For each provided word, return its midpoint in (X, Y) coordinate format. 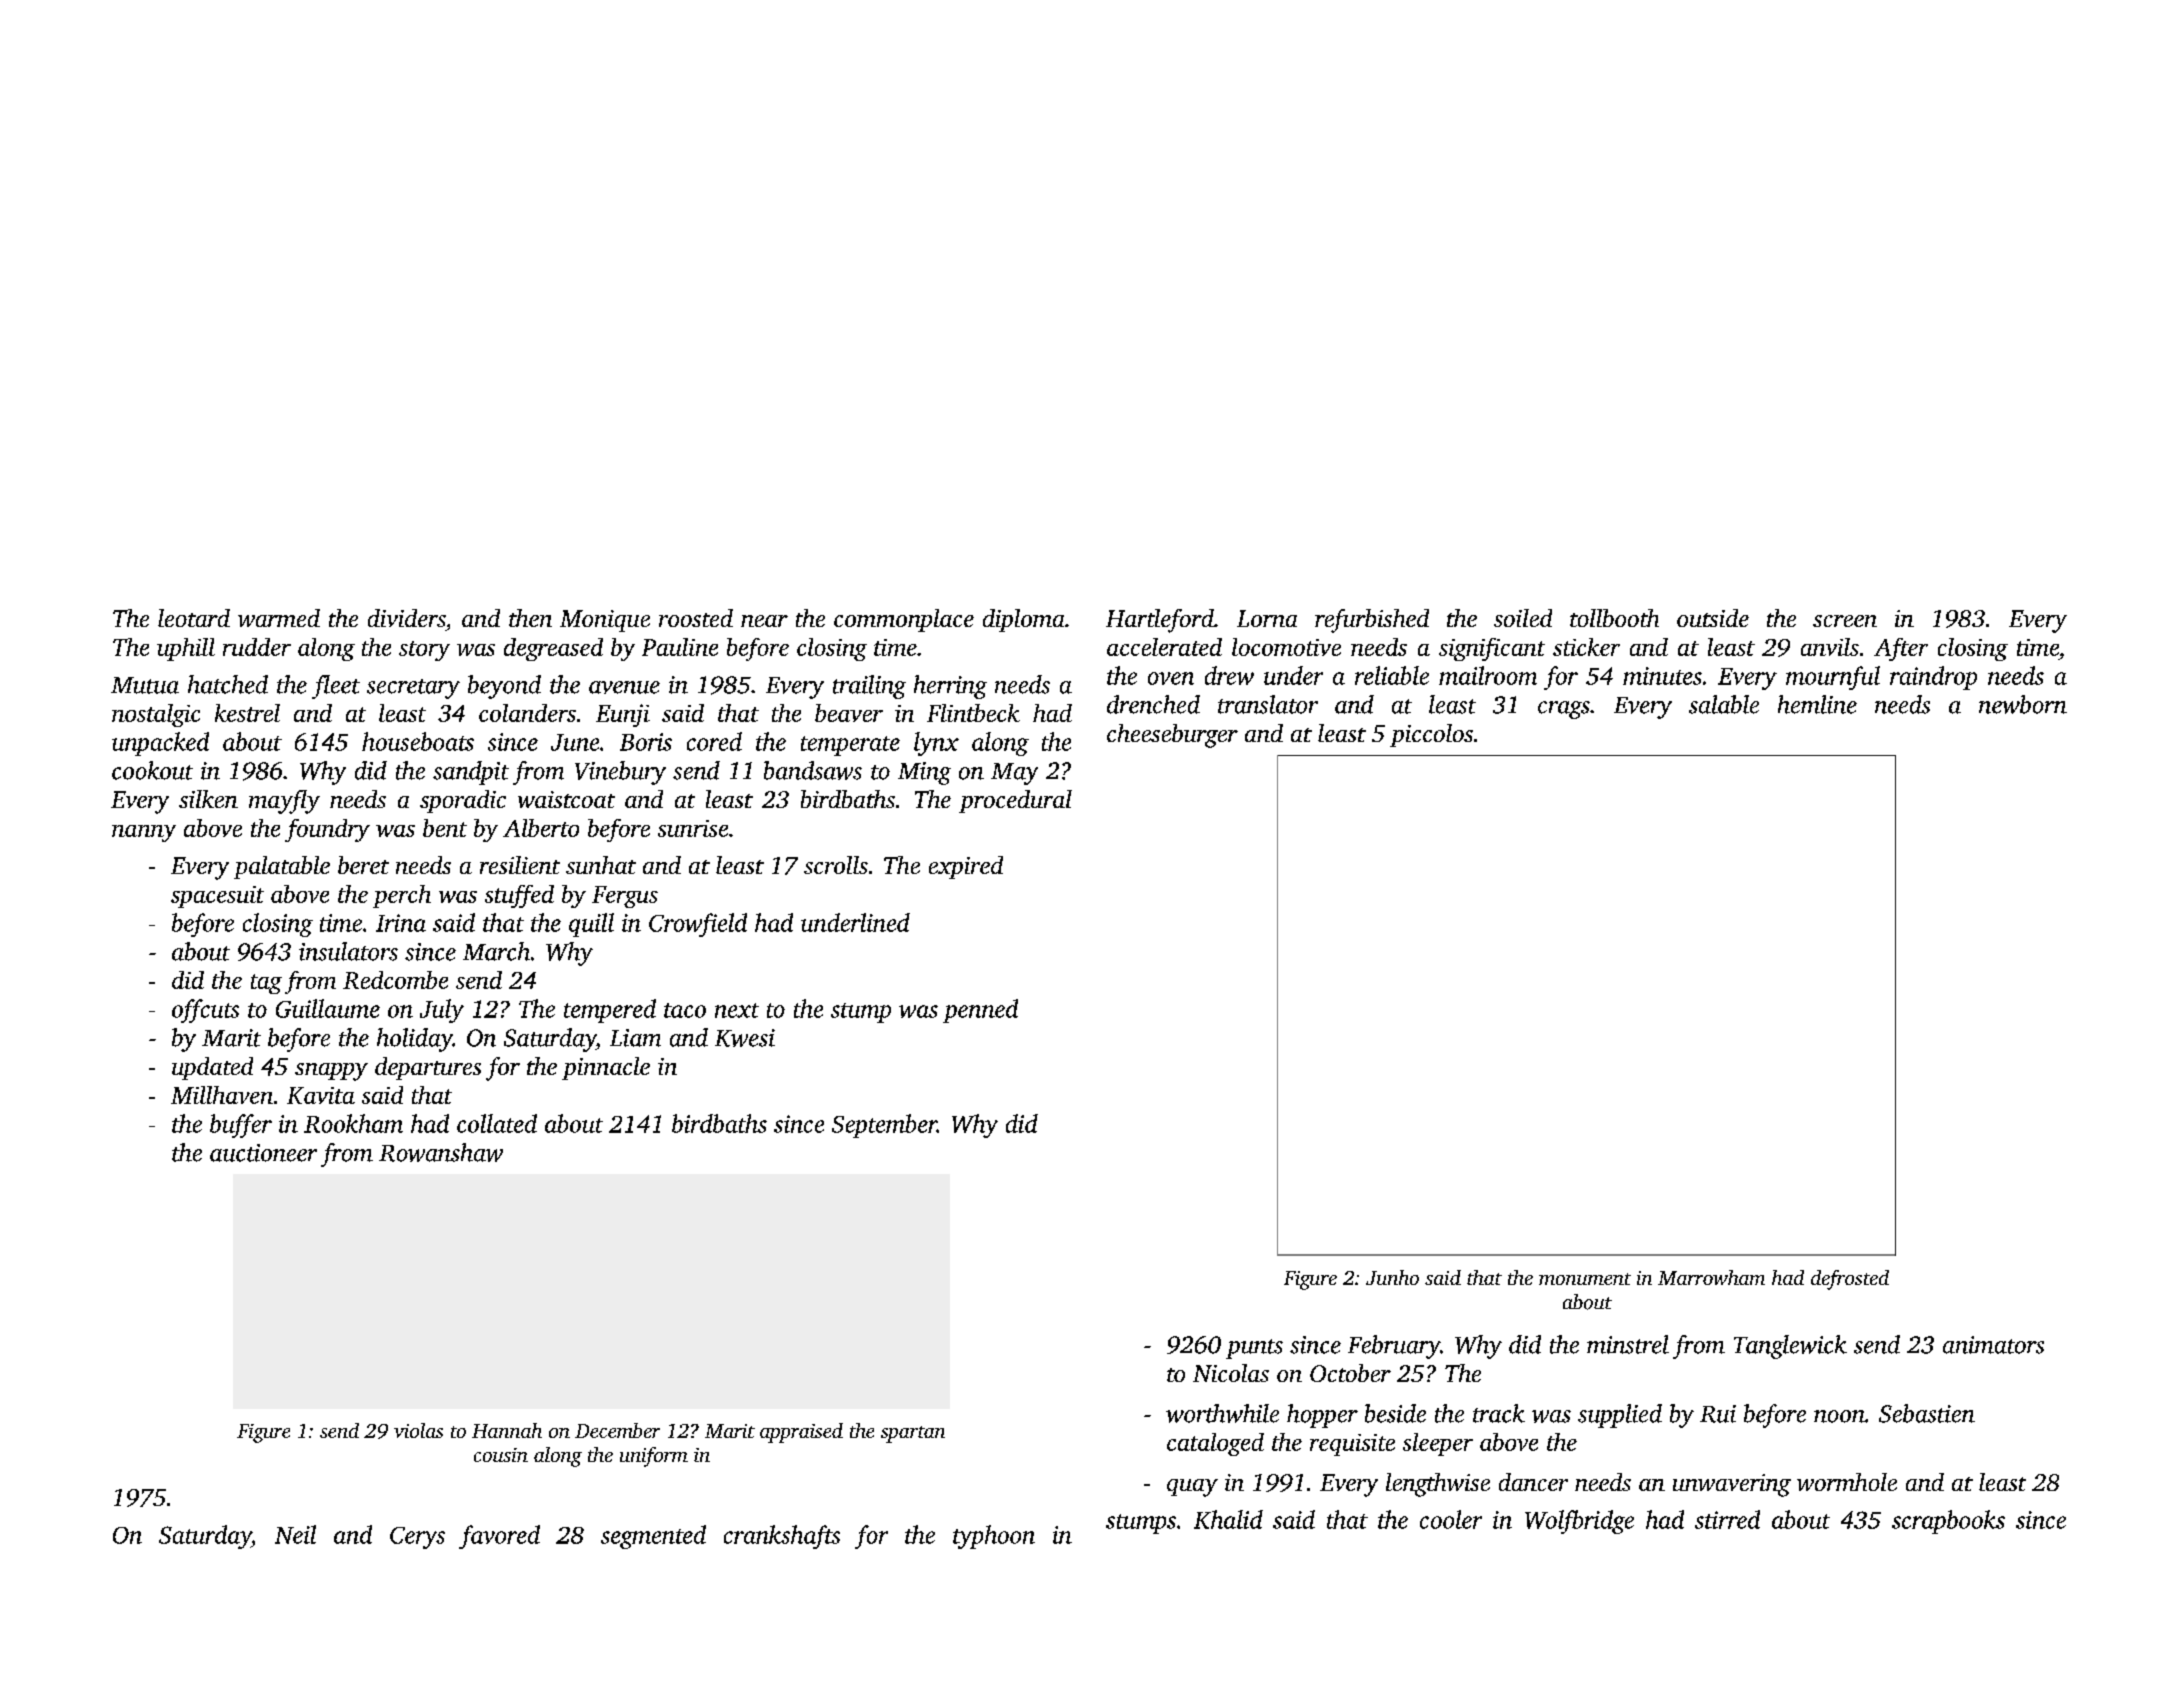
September (884, 1126)
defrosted (1850, 1280)
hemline (1817, 704)
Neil (295, 1534)
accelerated (1164, 647)
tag (266, 984)
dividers (406, 618)
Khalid (1228, 1519)
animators (1993, 1345)
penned (980, 1011)
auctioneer (263, 1153)
